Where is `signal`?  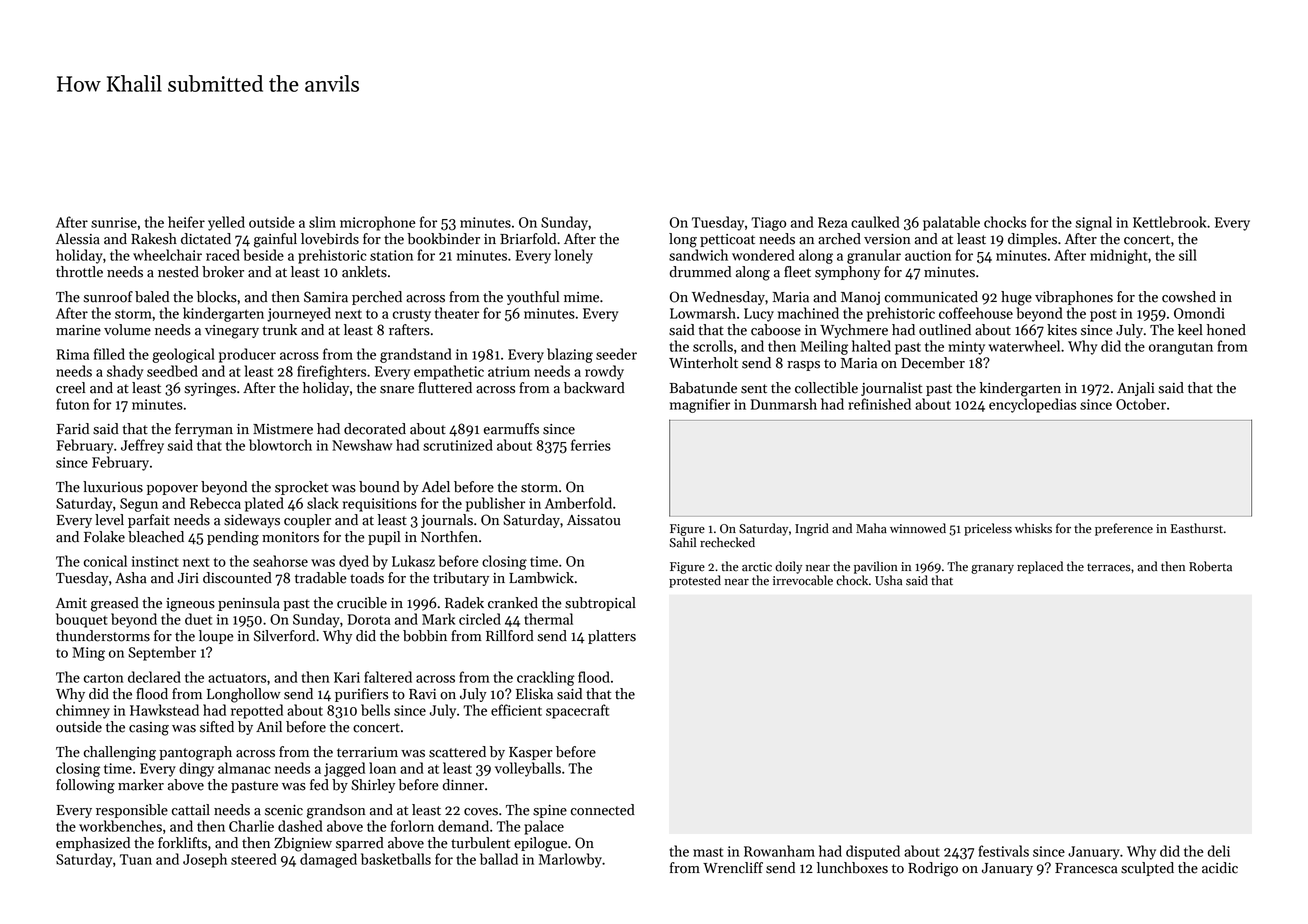 signal is located at coordinates (1094, 223).
